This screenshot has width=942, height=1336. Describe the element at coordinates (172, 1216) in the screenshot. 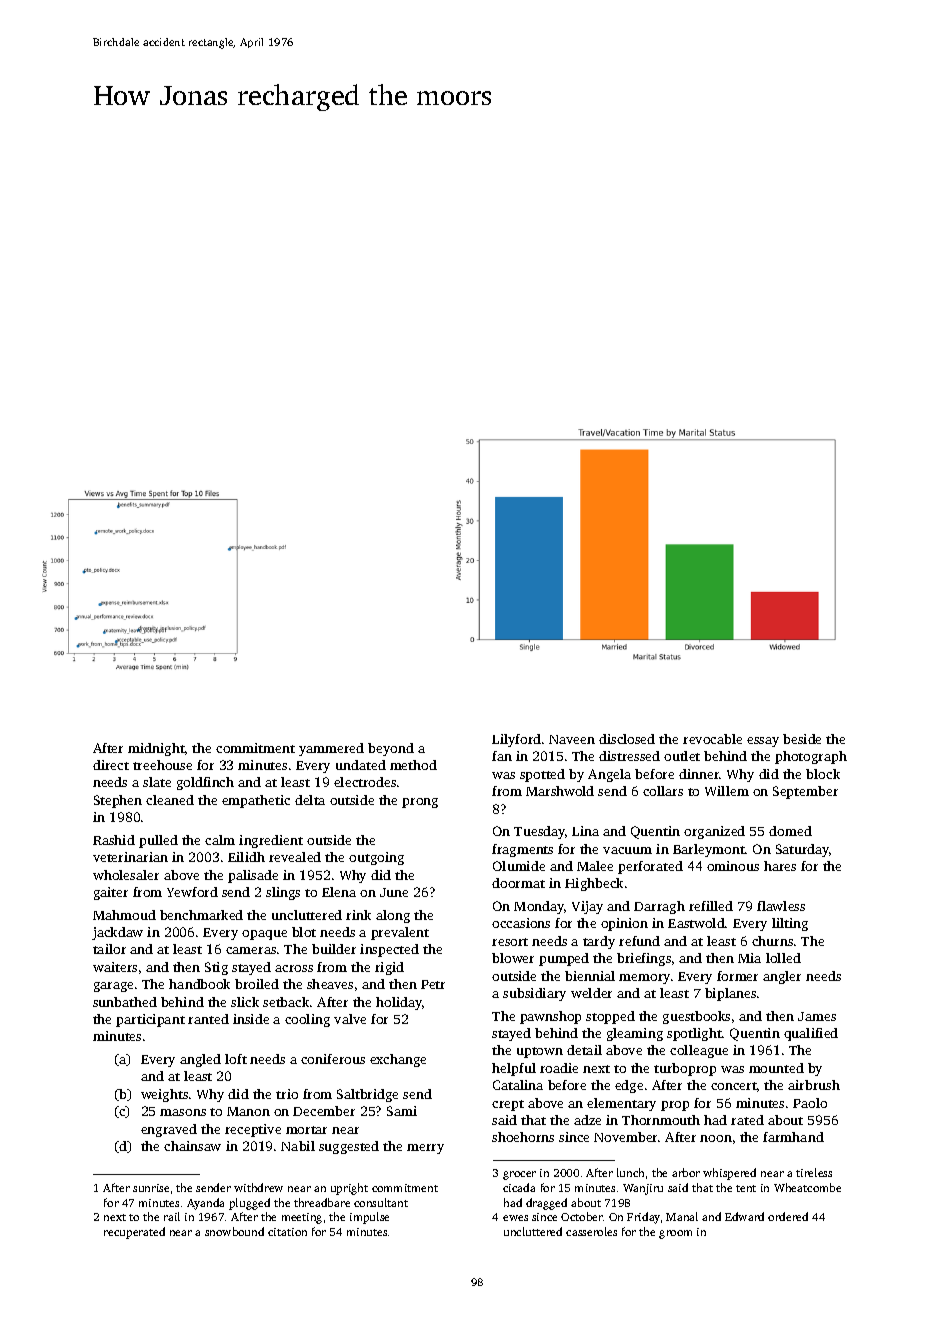

I see `rail` at that location.
